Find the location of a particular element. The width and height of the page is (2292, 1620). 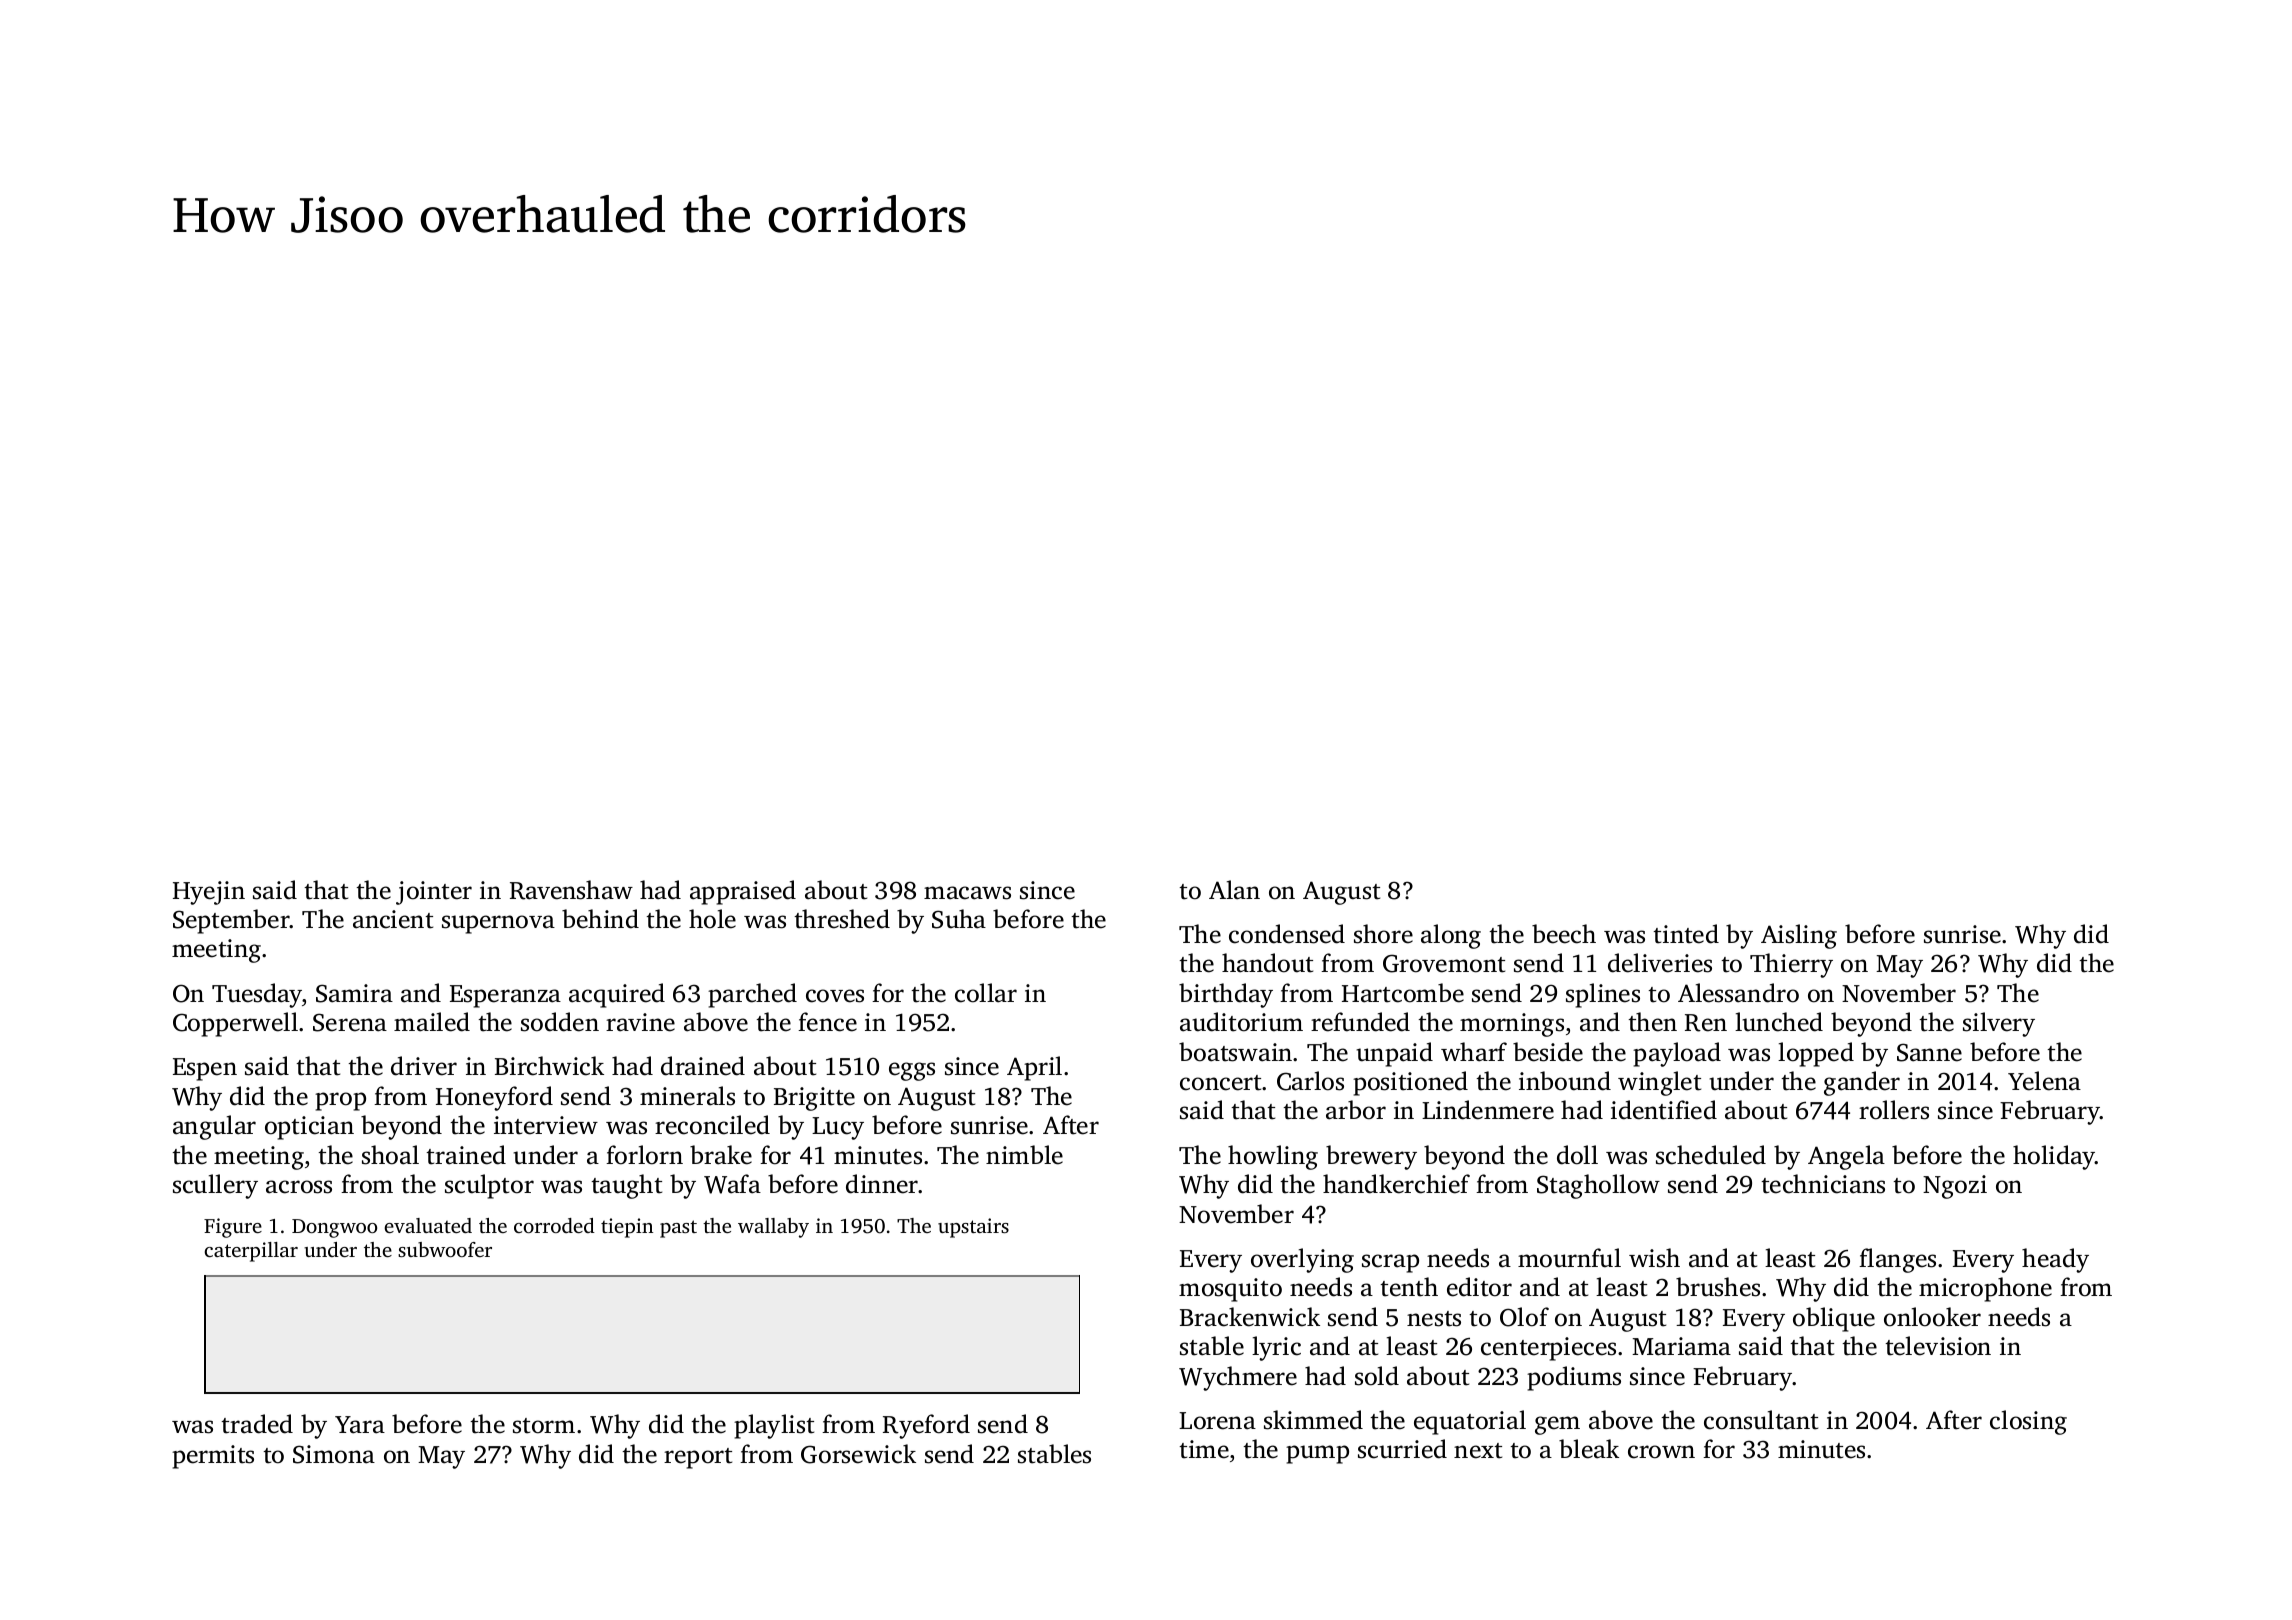

mosquito is located at coordinates (1230, 1290).
